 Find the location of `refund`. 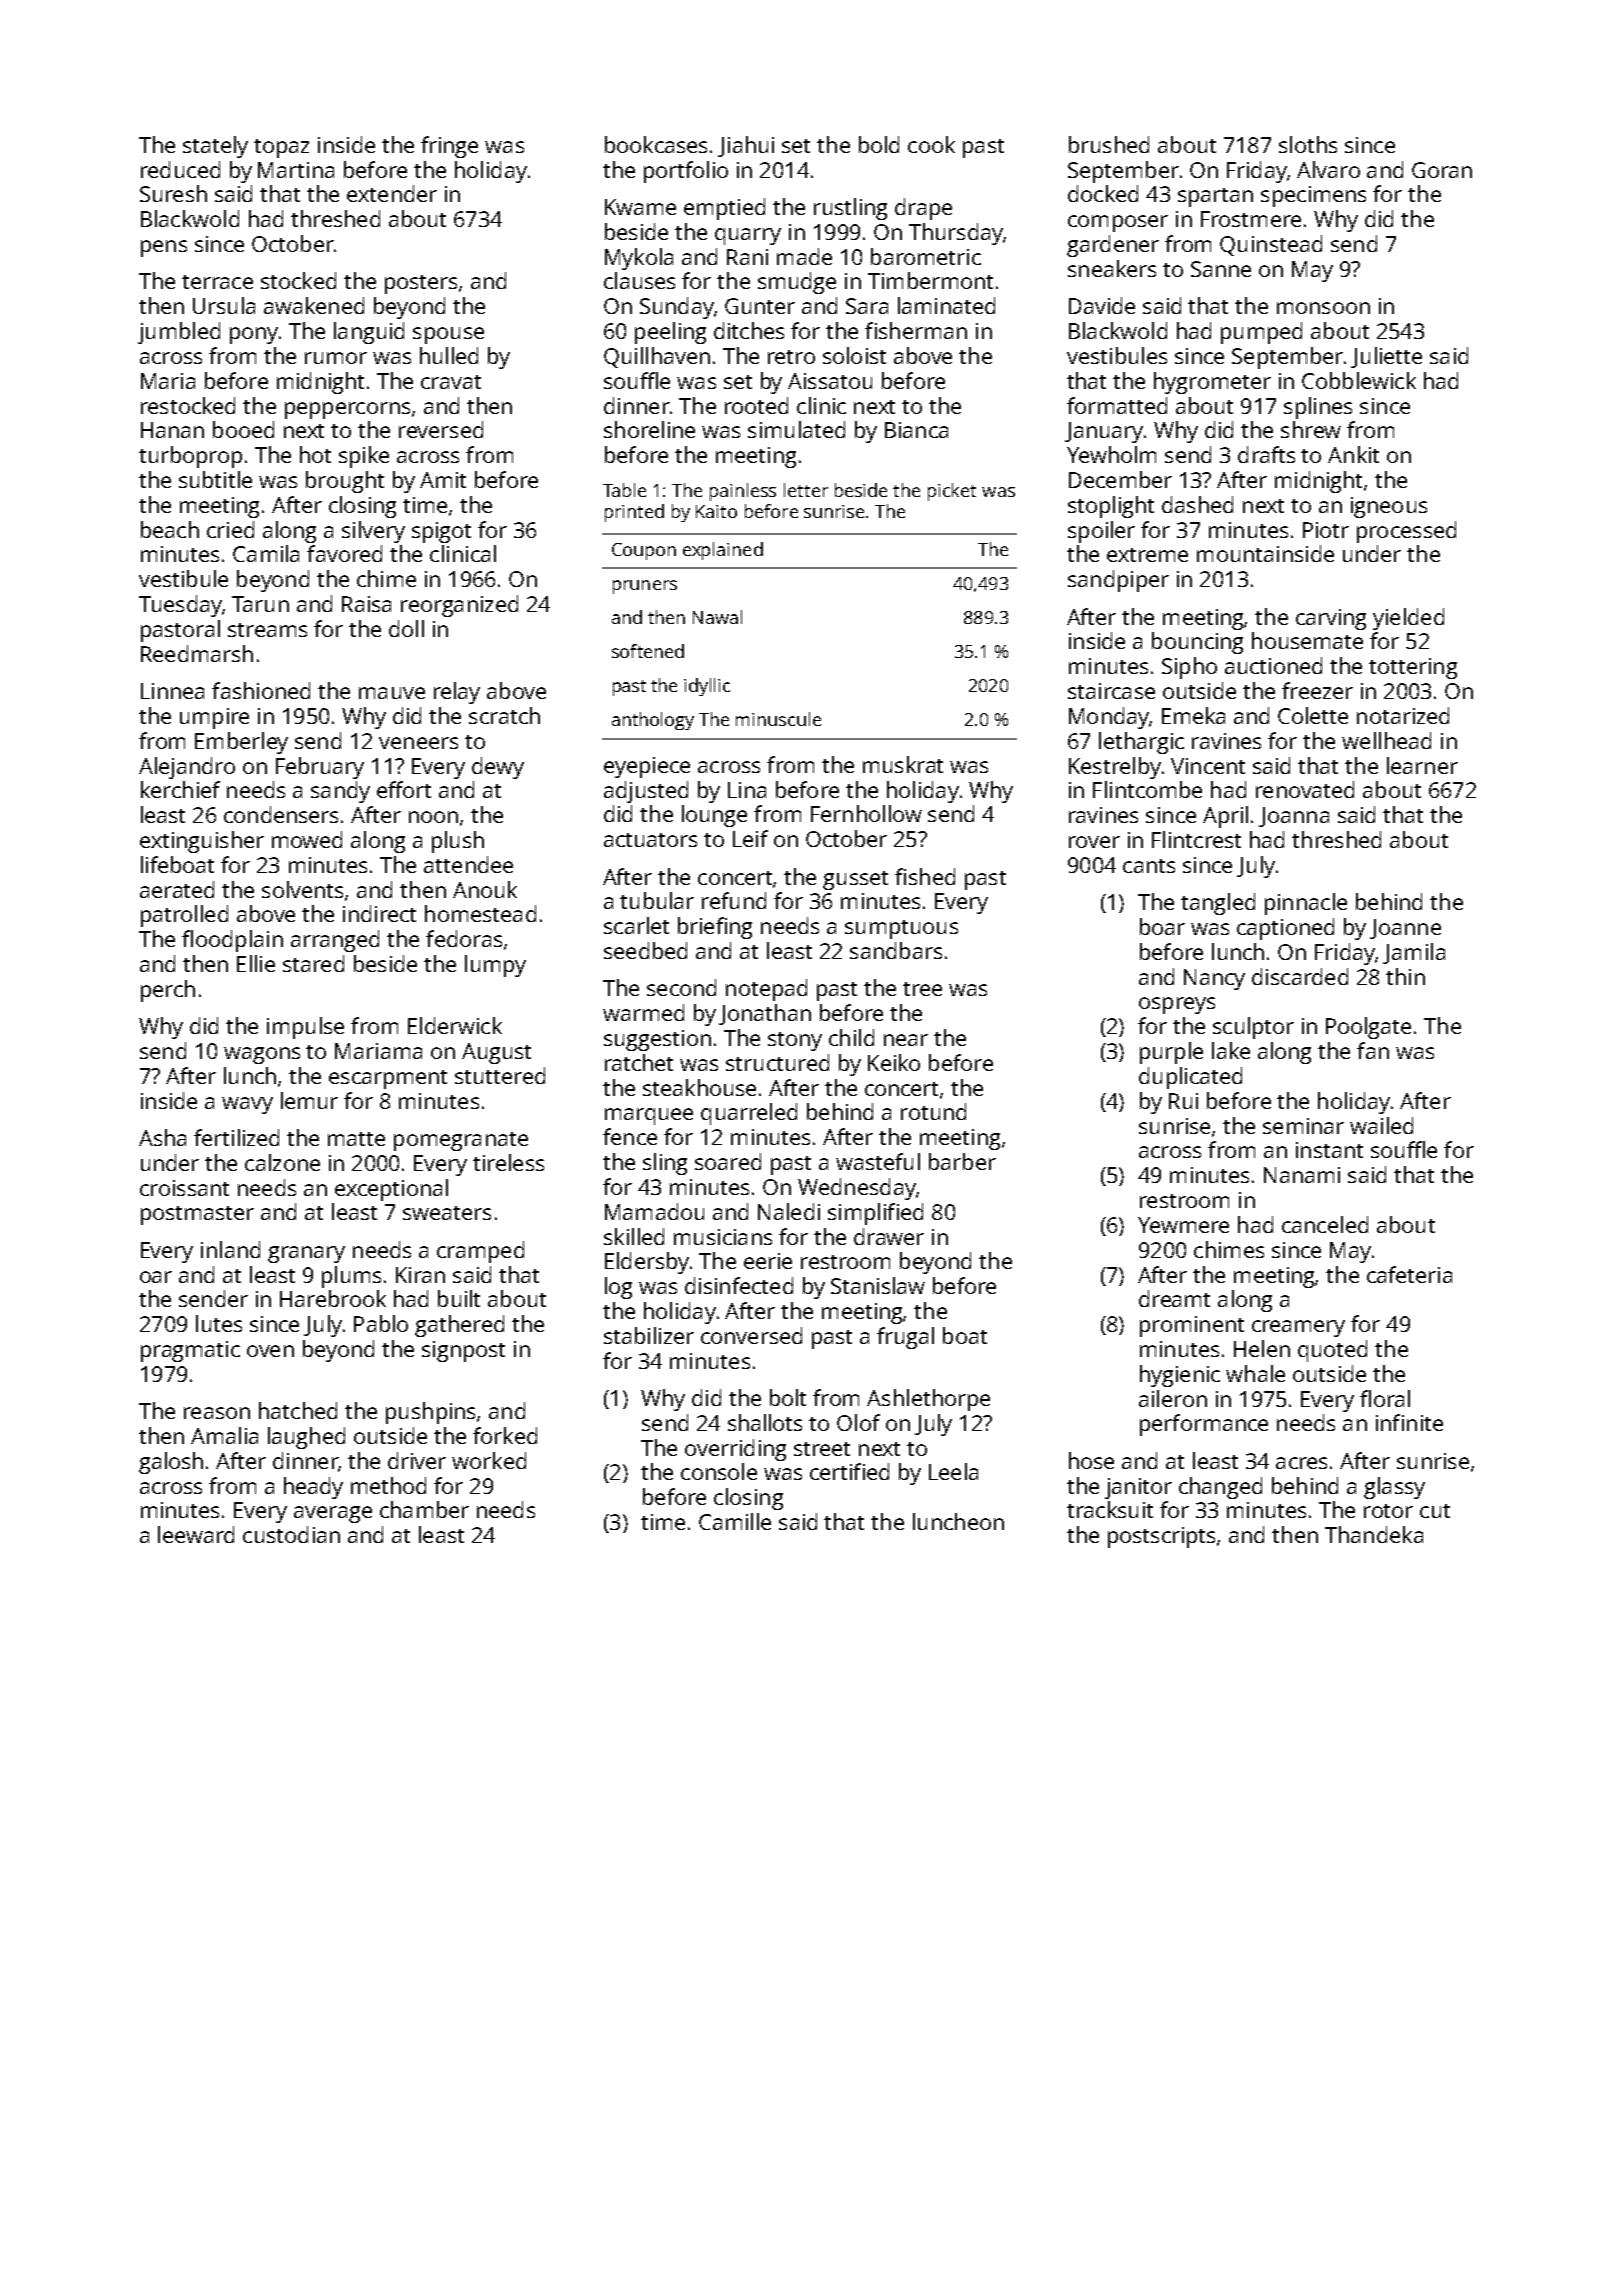

refund is located at coordinates (734, 900).
